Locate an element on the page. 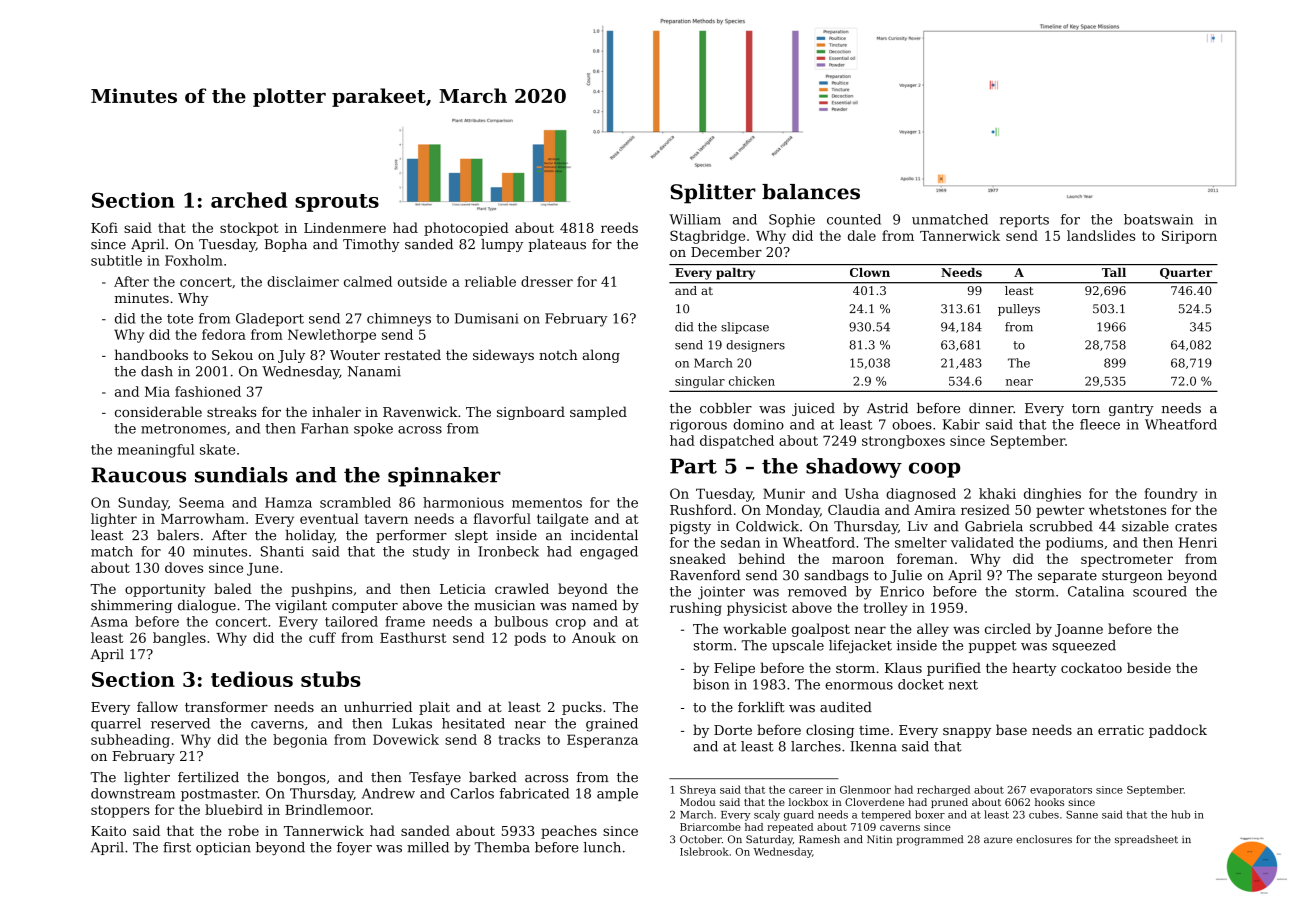 The height and width of the page is (924, 1308). balances is located at coordinates (811, 192).
